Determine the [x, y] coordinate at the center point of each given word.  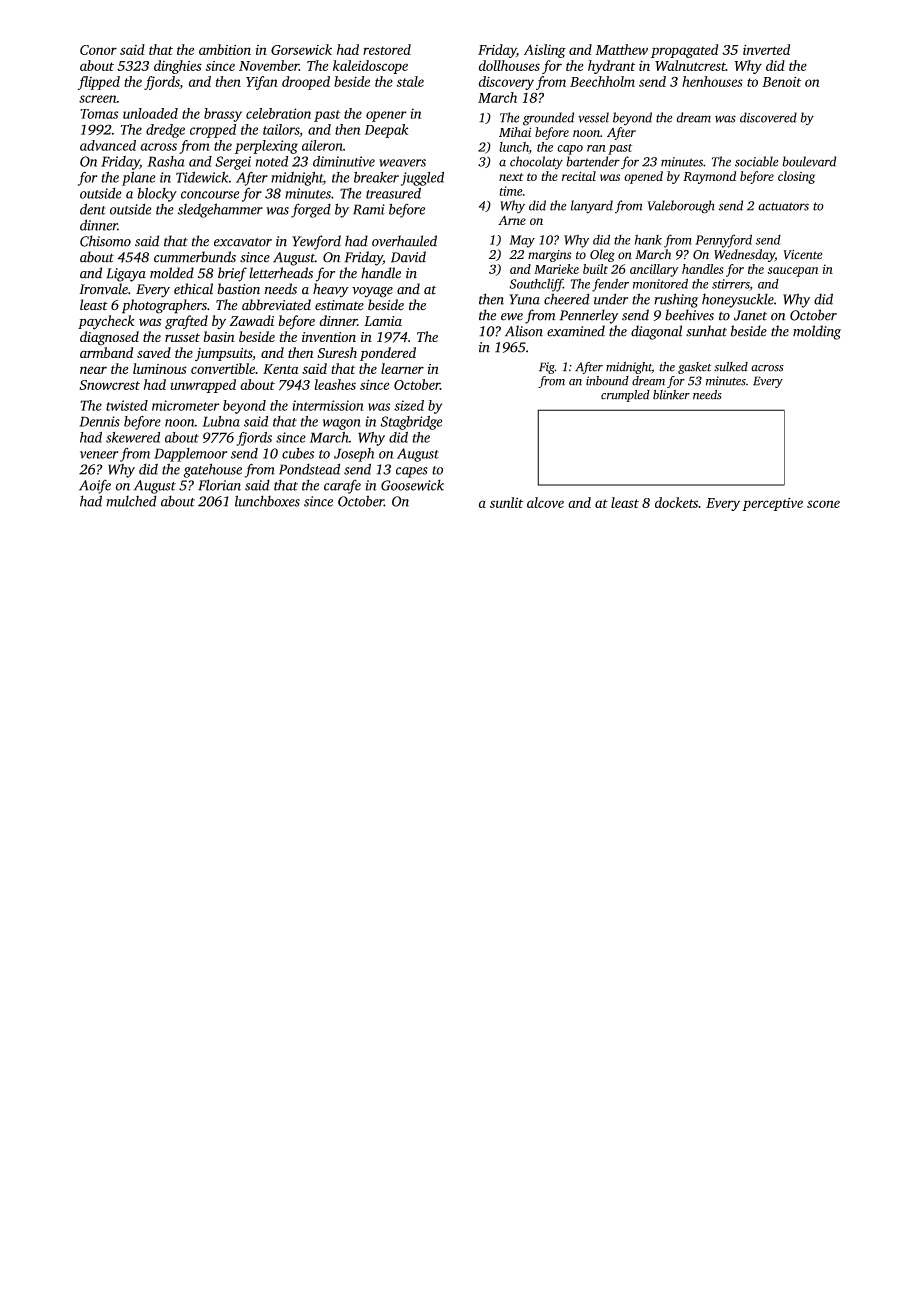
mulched [131, 501]
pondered [388, 354]
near [93, 370]
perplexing [266, 147]
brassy [223, 115]
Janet [750, 315]
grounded [548, 119]
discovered [768, 117]
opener [386, 116]
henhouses [712, 81]
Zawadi [252, 320]
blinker [671, 395]
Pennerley [588, 316]
